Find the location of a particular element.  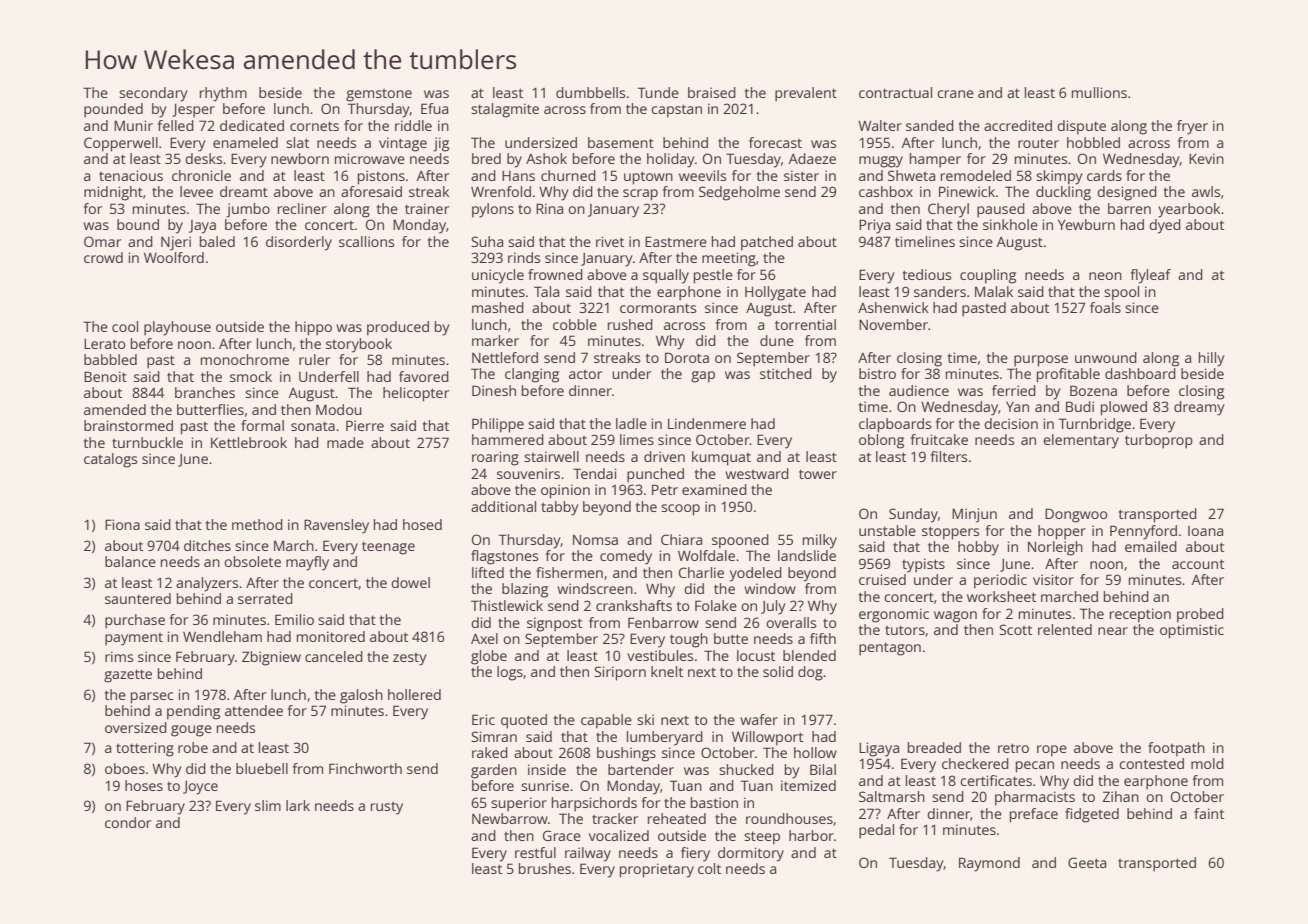

capable is located at coordinates (606, 721).
